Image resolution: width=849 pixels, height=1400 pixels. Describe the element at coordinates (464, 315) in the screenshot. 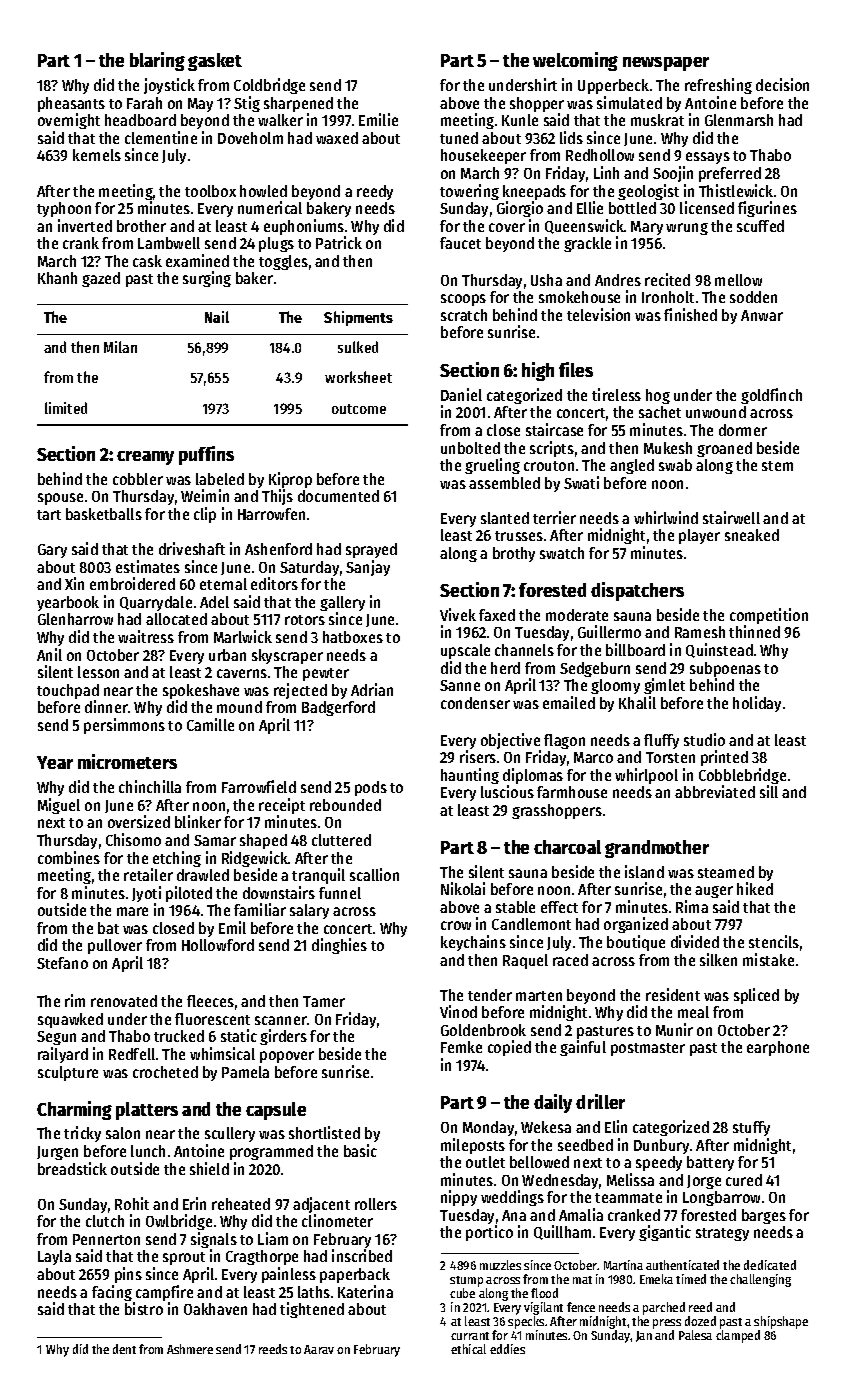

I see `scratch` at that location.
